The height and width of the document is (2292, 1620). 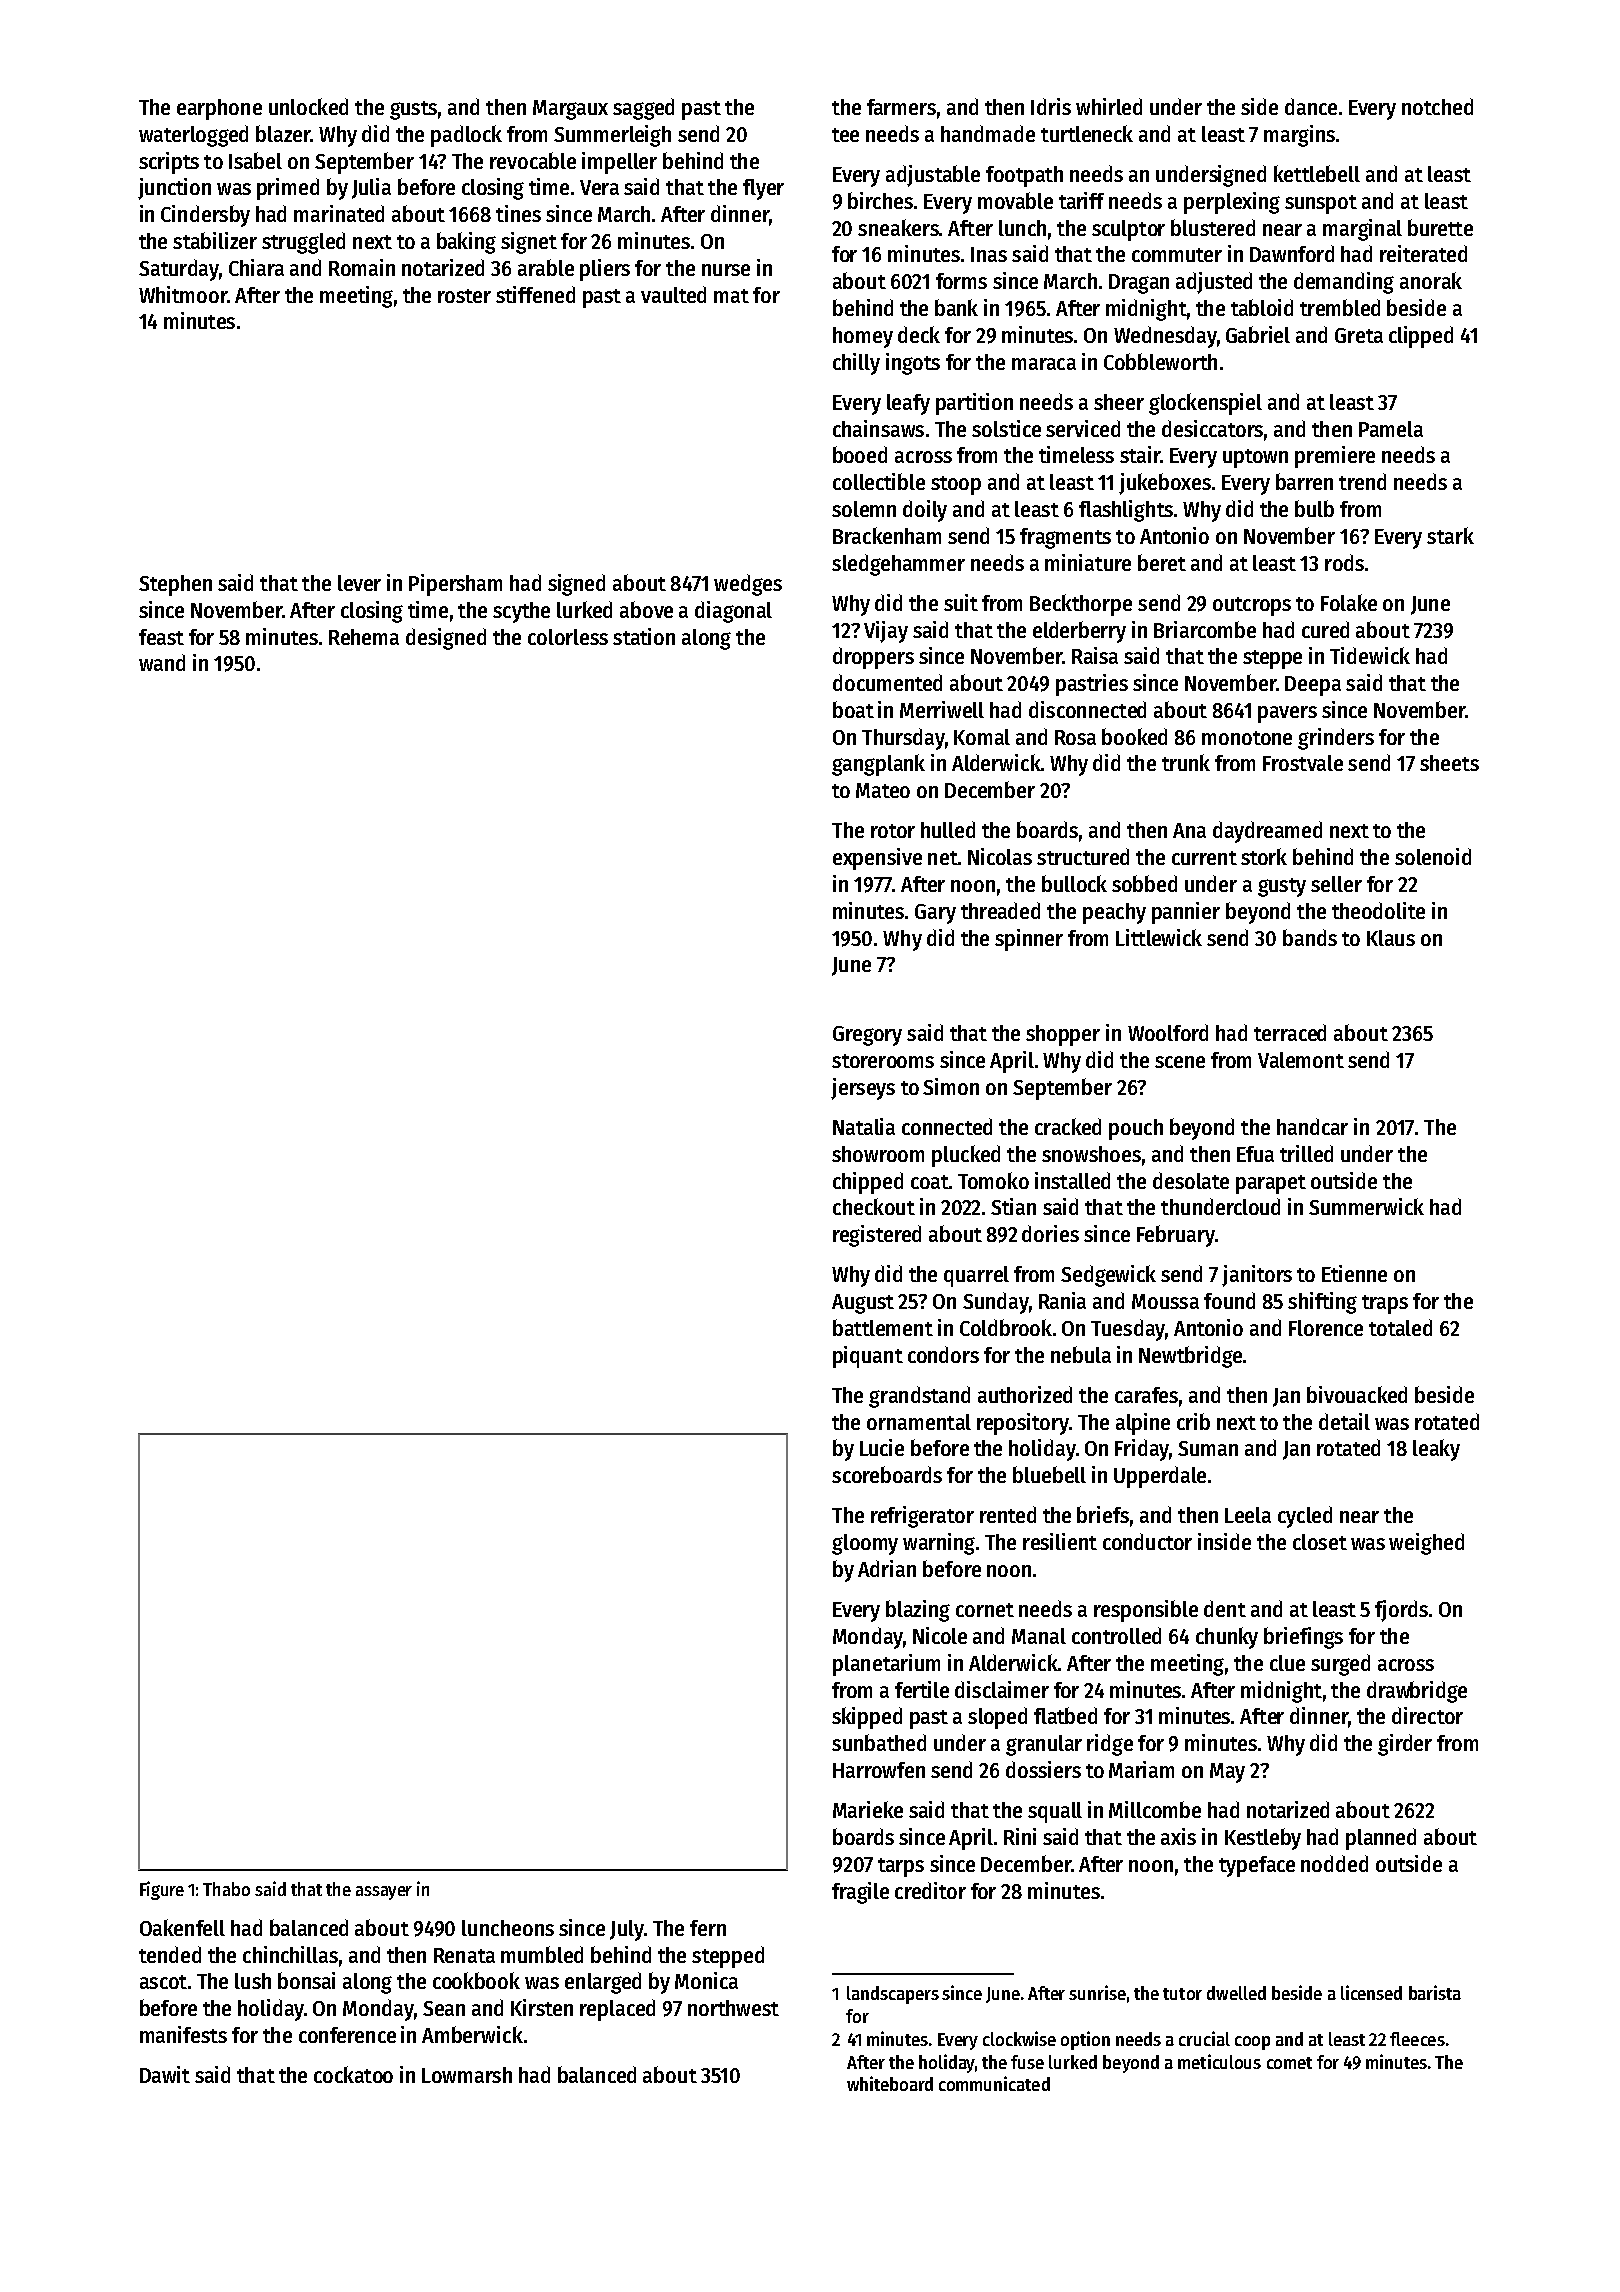 What do you see at coordinates (472, 2034) in the document?
I see `Amberwick` at bounding box center [472, 2034].
